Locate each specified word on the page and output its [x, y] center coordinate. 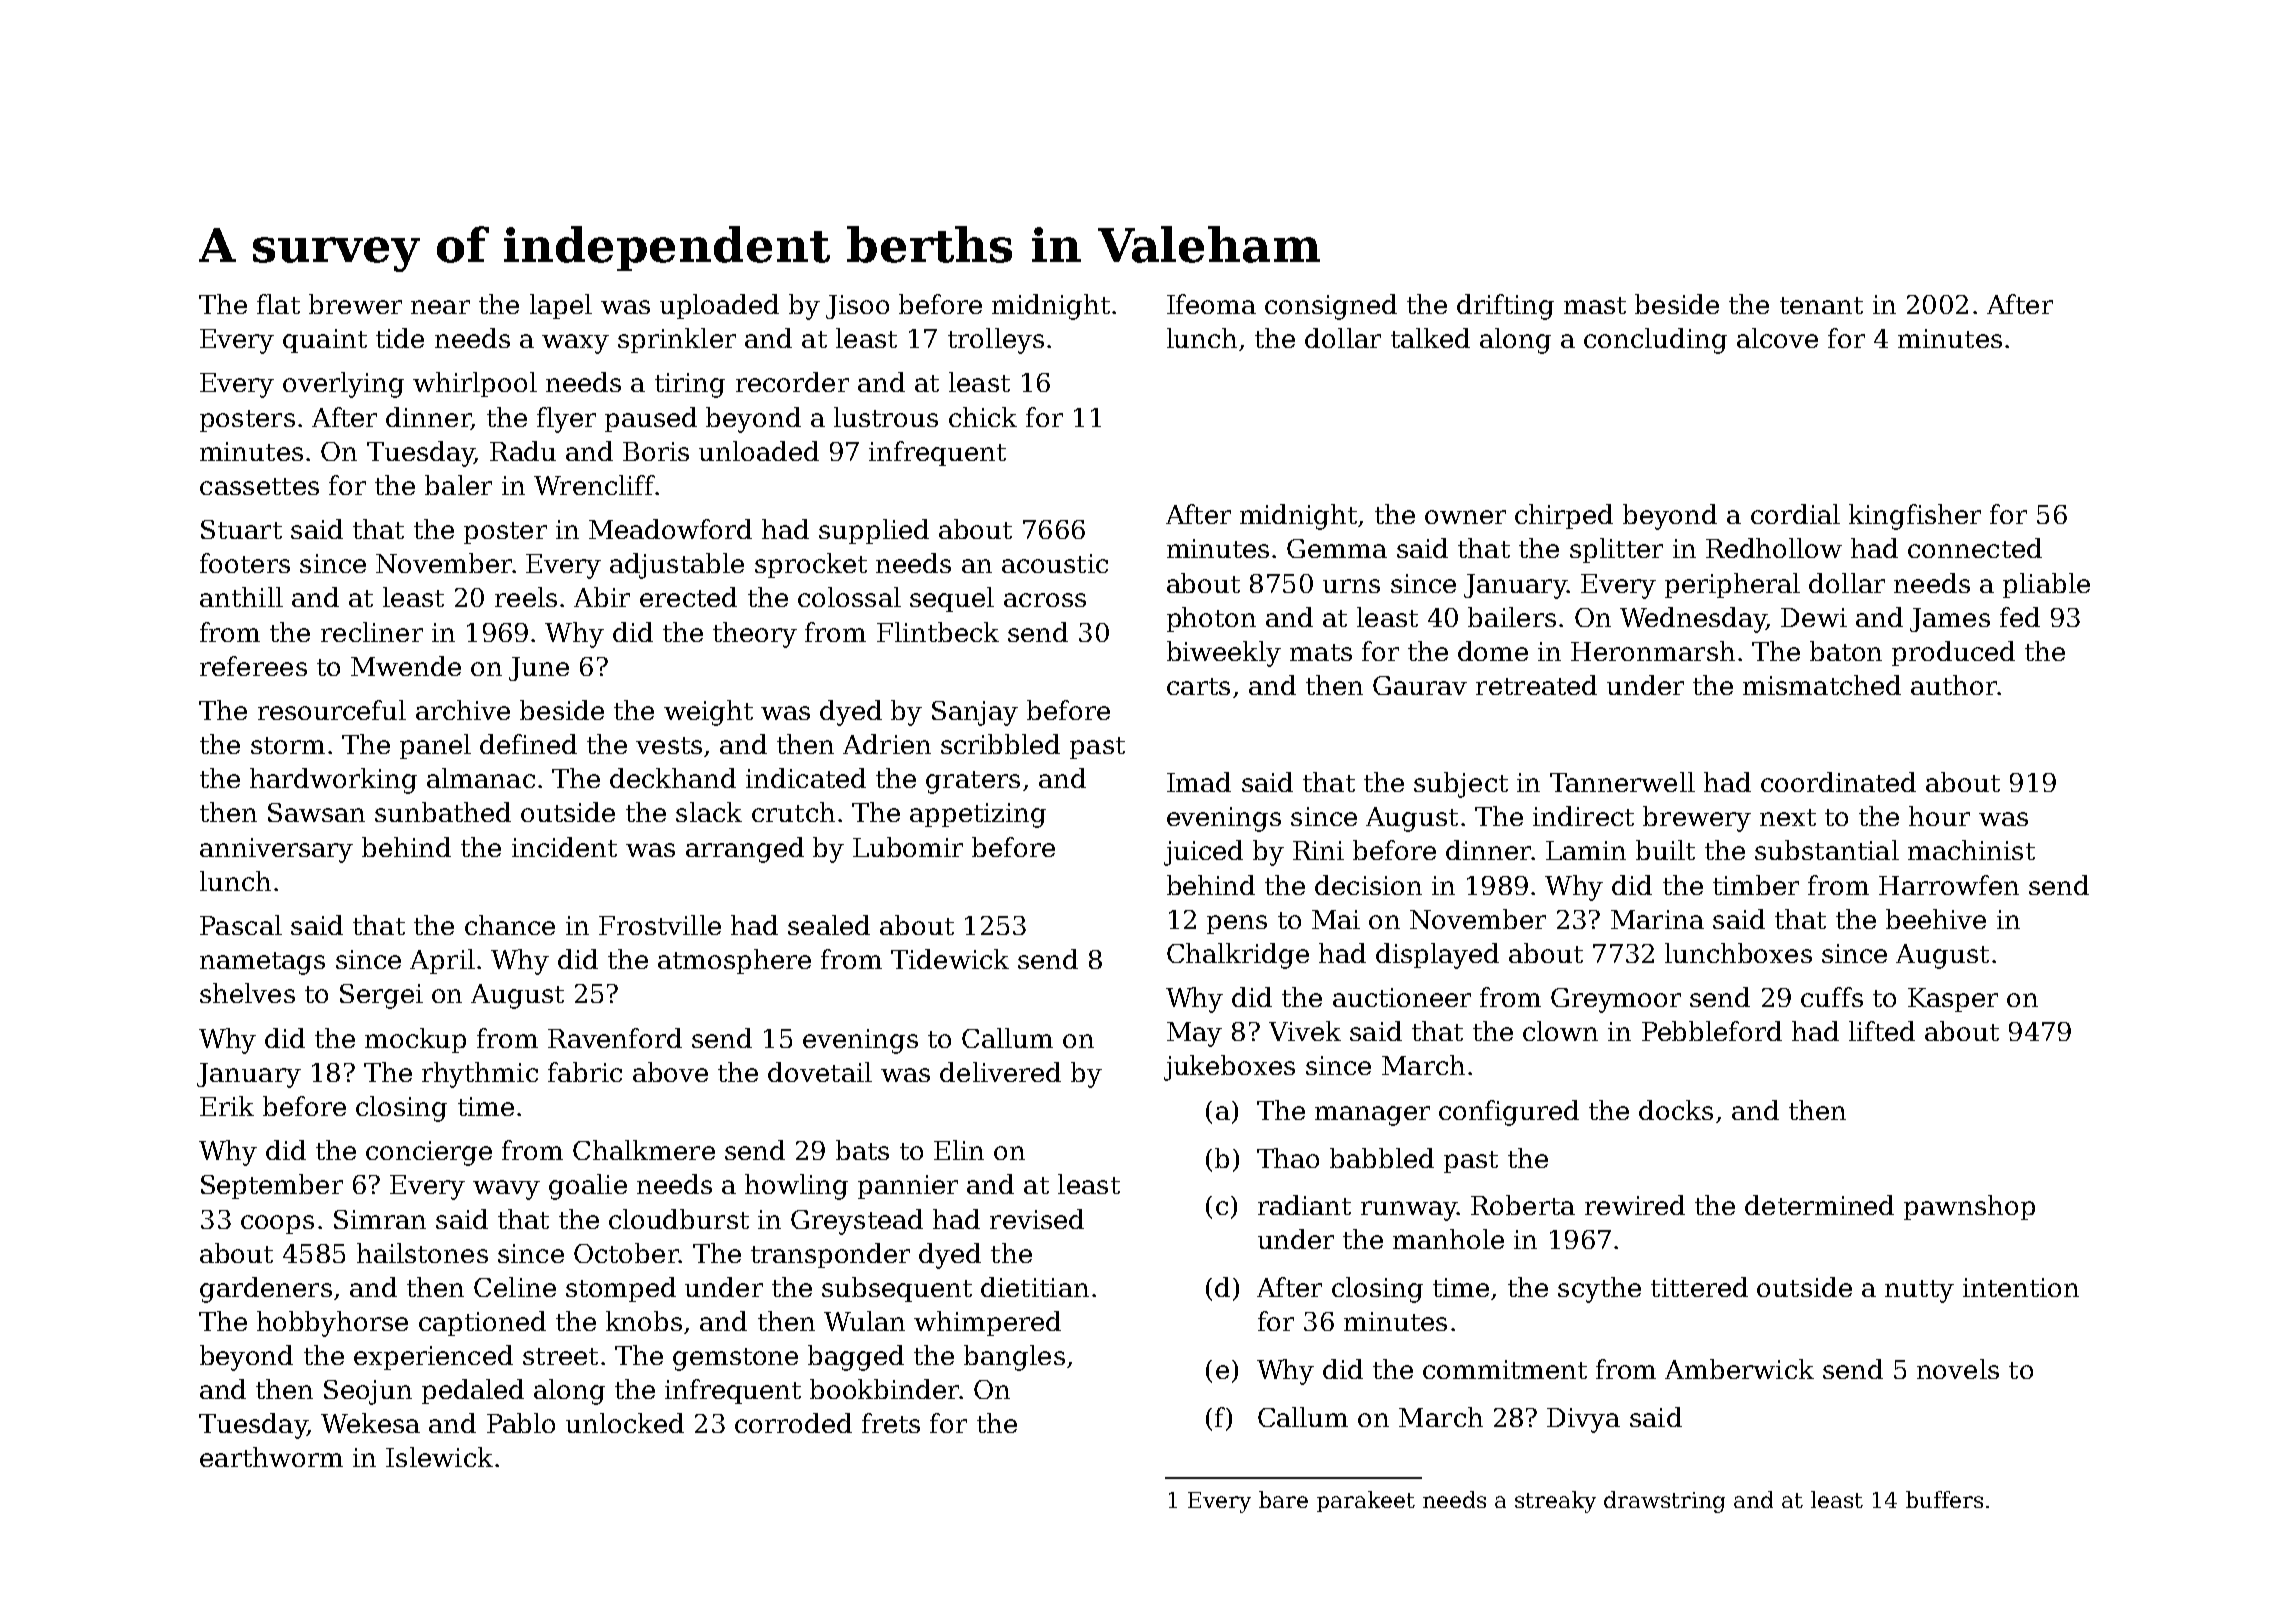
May [1194, 1034]
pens [1237, 924]
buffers [1944, 1499]
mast [1595, 305]
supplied [874, 531]
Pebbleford [1712, 1031]
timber [1756, 885]
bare [1283, 1499]
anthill [241, 597]
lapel [561, 306]
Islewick [439, 1457]
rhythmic [480, 1075]
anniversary [276, 850]
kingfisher [1915, 517]
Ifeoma [1211, 304]
